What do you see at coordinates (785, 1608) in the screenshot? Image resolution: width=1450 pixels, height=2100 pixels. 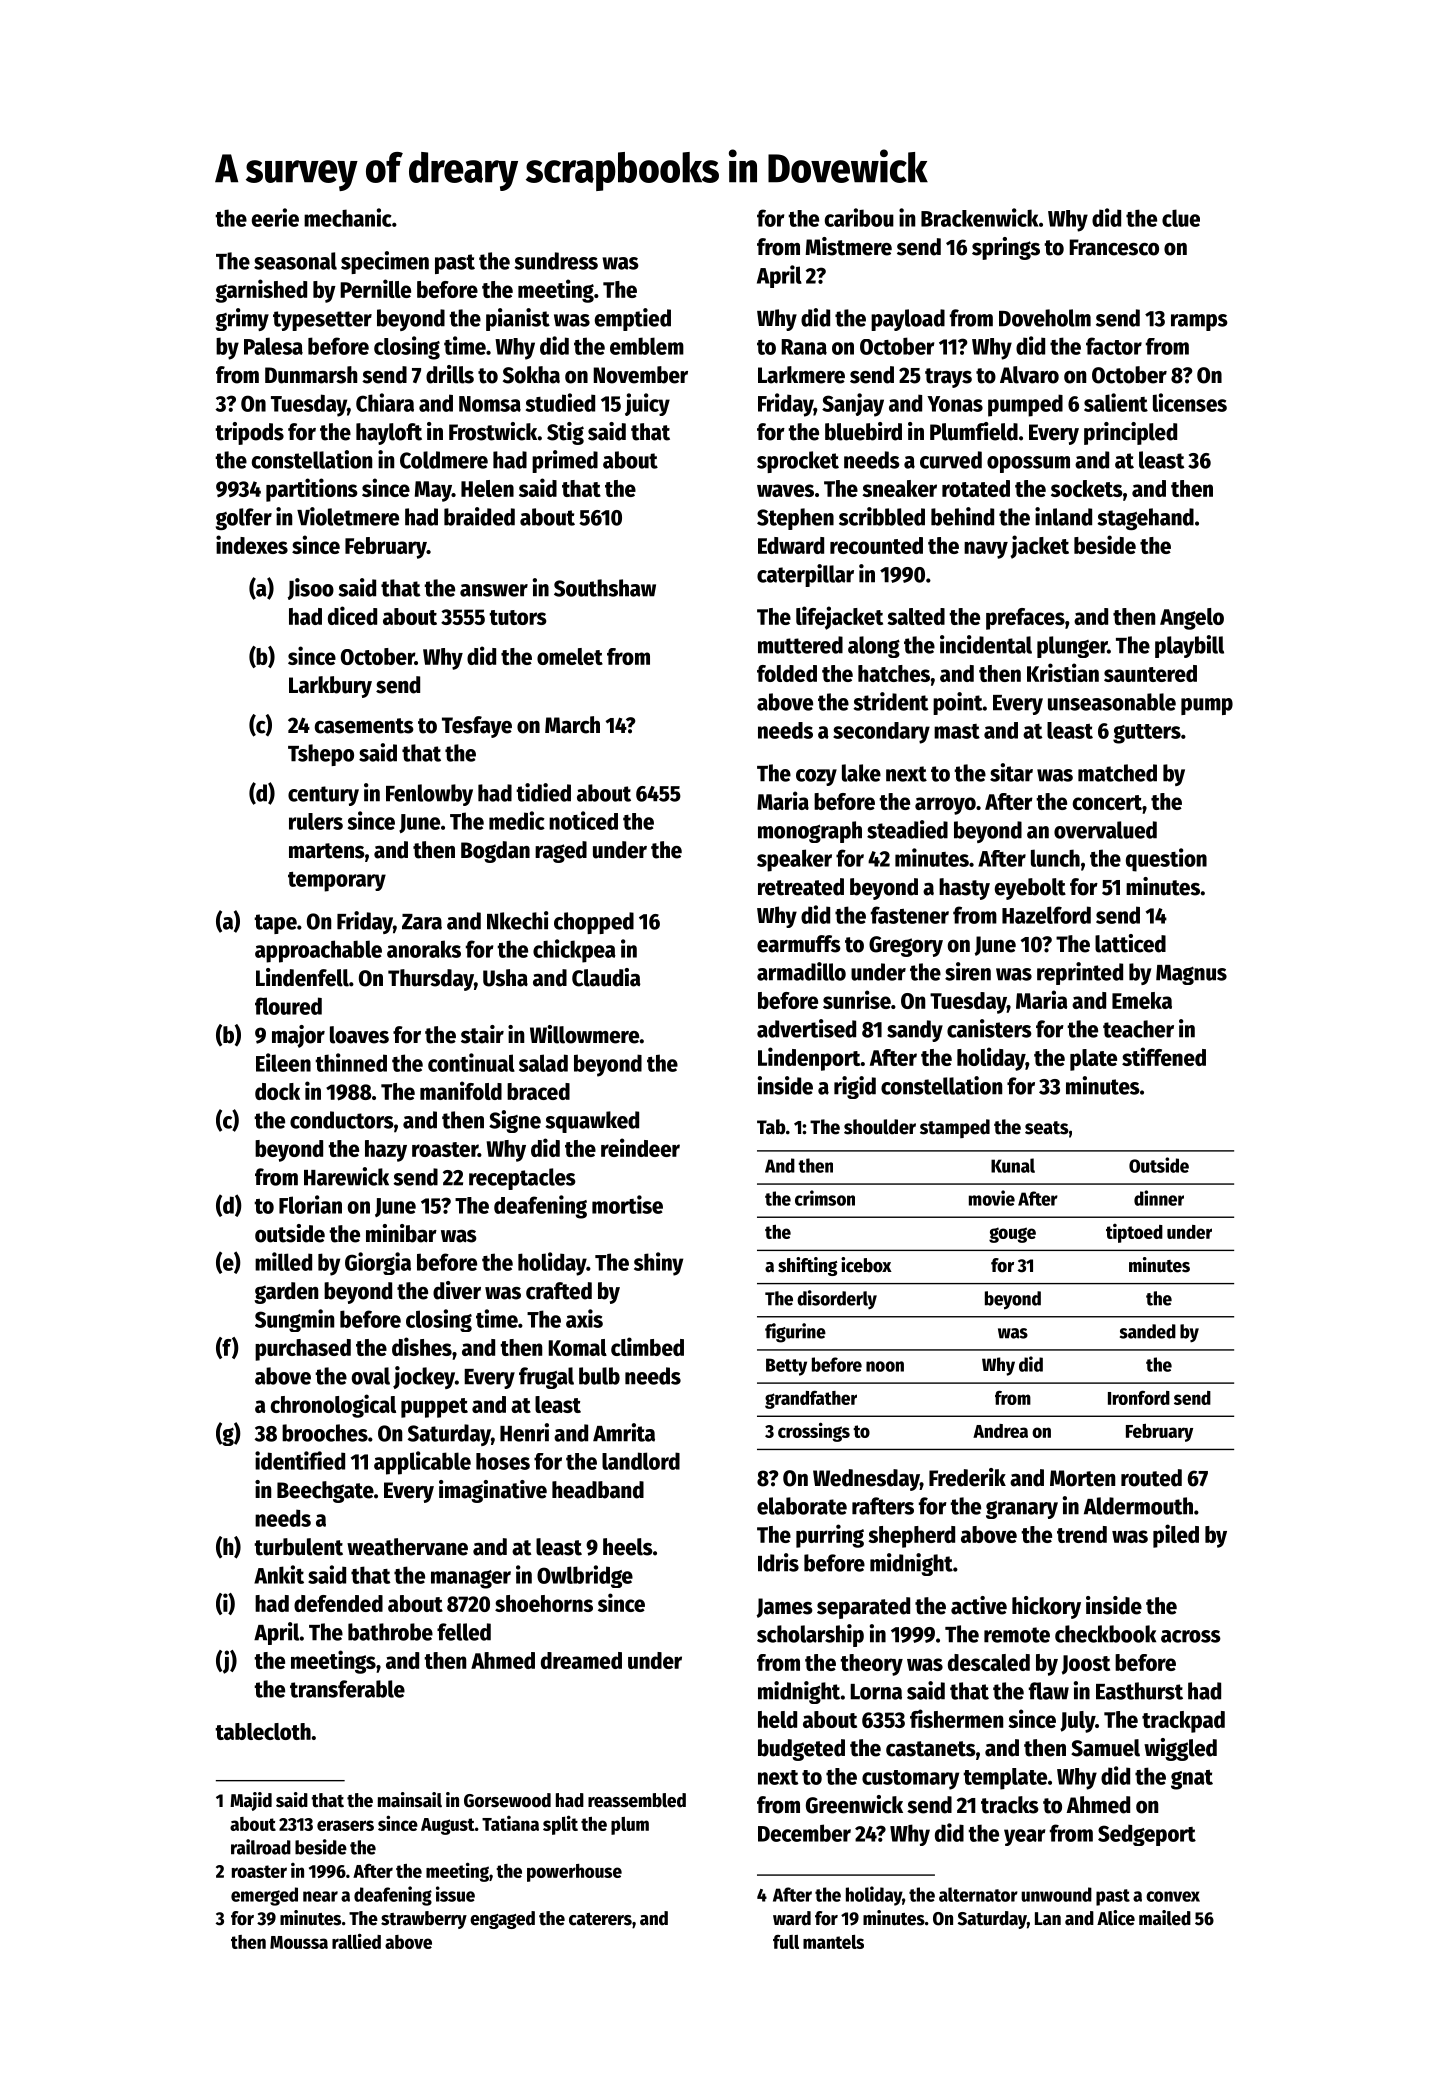 I see `James` at bounding box center [785, 1608].
